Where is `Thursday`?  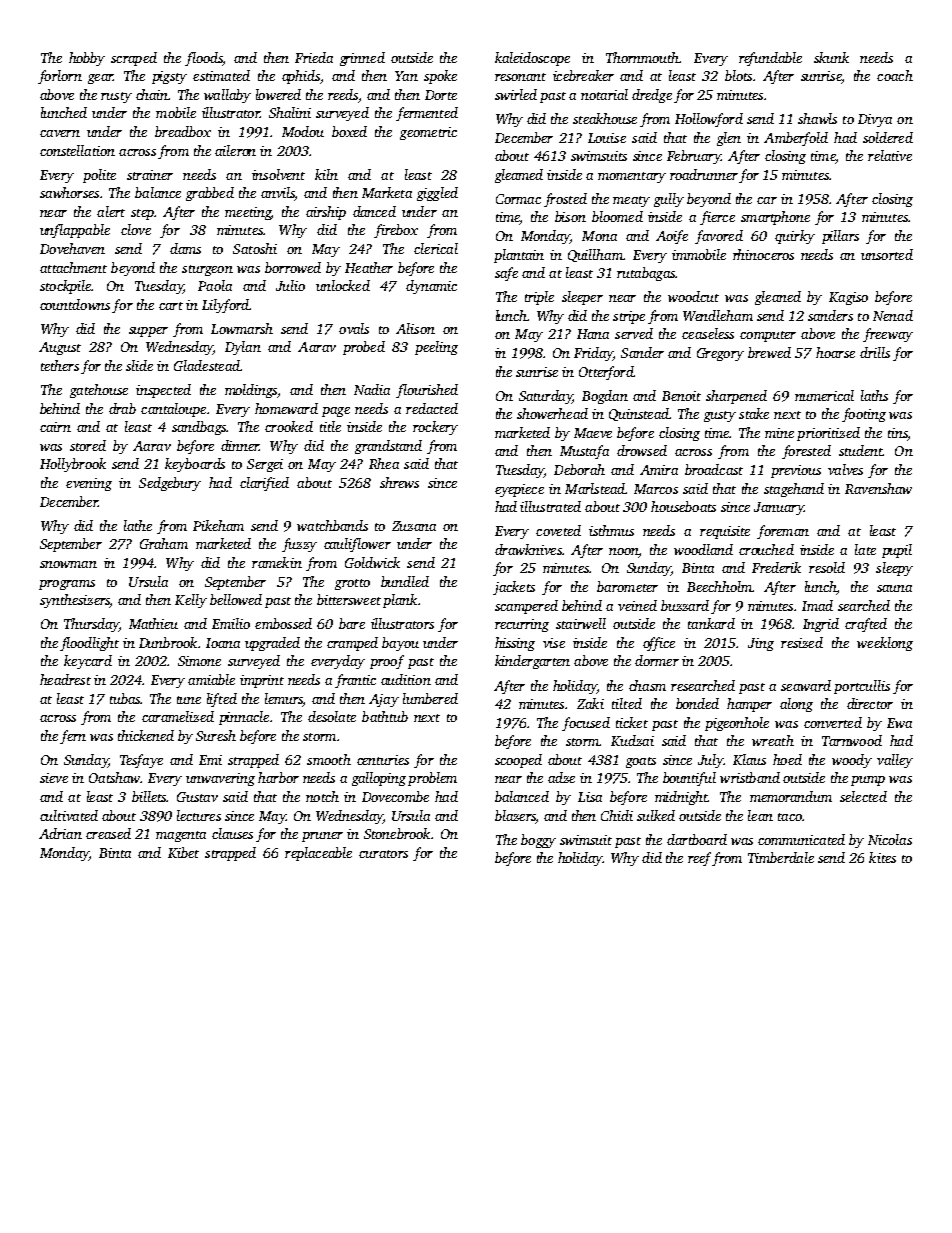
Thursday is located at coordinates (91, 625).
